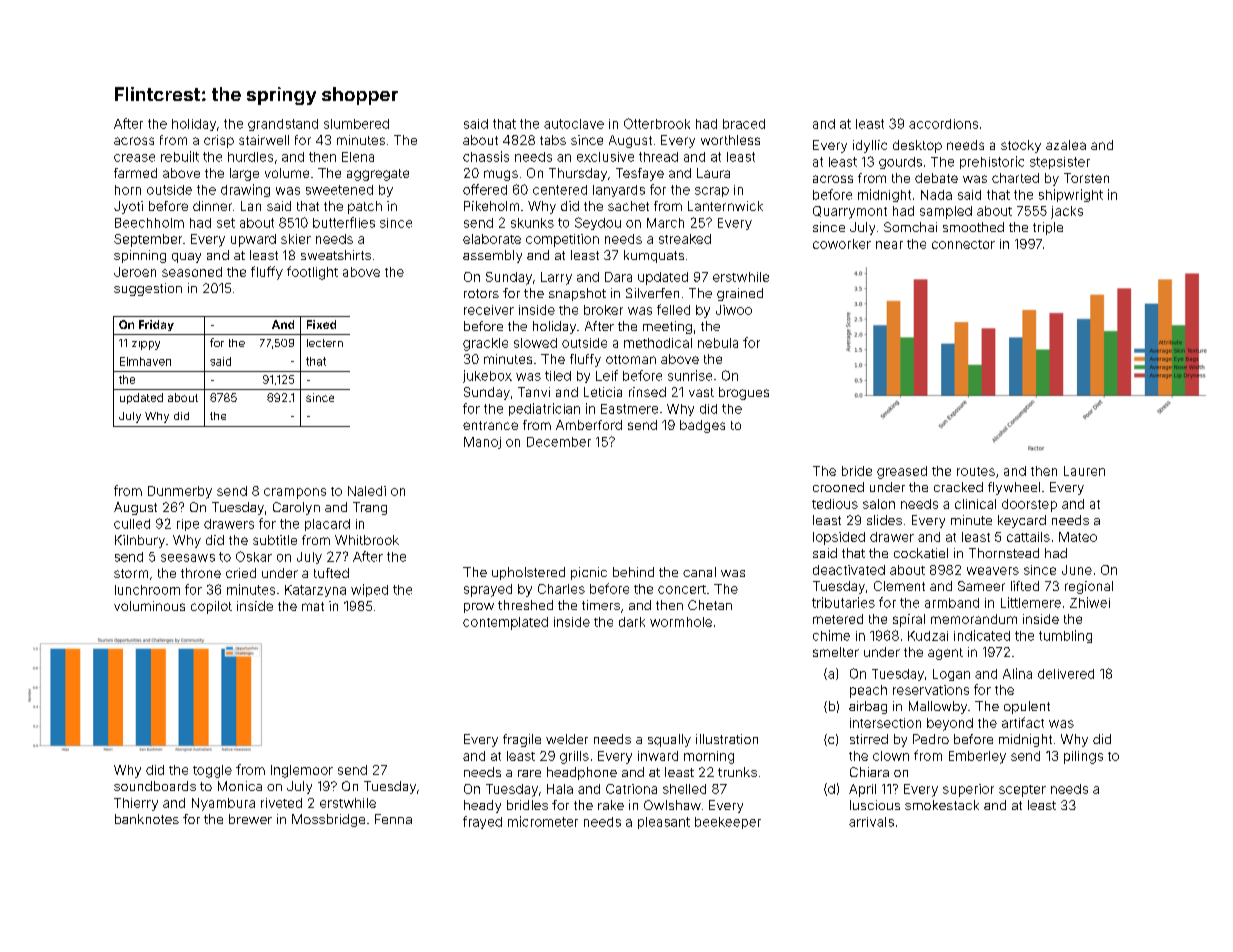 Image resolution: width=1233 pixels, height=952 pixels. What do you see at coordinates (543, 821) in the screenshot?
I see `micrometer` at bounding box center [543, 821].
